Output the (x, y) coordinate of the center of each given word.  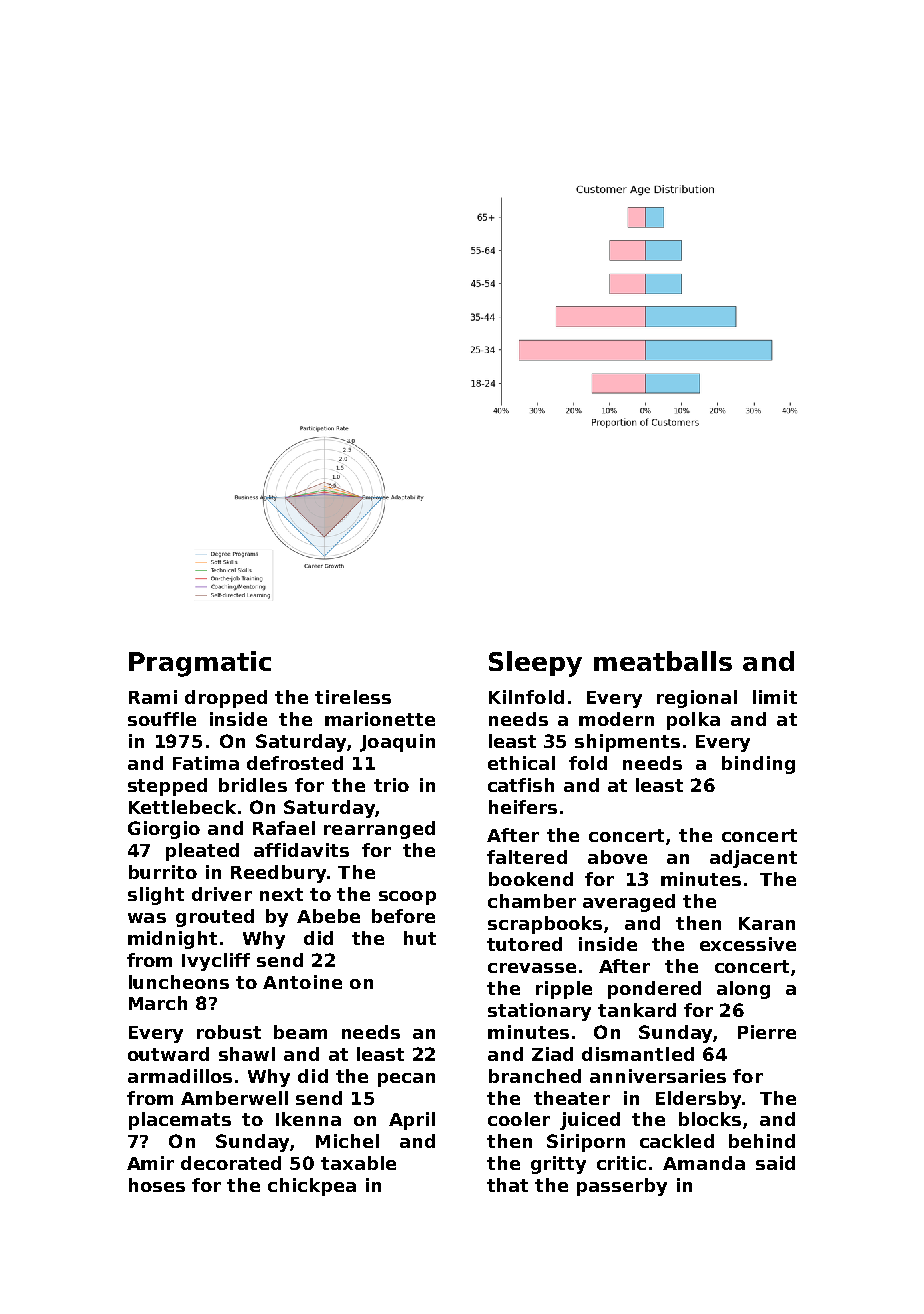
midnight (172, 940)
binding (758, 765)
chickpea (312, 1187)
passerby (622, 1187)
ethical (521, 763)
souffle (162, 719)
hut (420, 938)
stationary (539, 1012)
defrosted (295, 763)
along (743, 990)
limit (775, 697)
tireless (353, 697)
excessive (748, 944)
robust (229, 1032)
